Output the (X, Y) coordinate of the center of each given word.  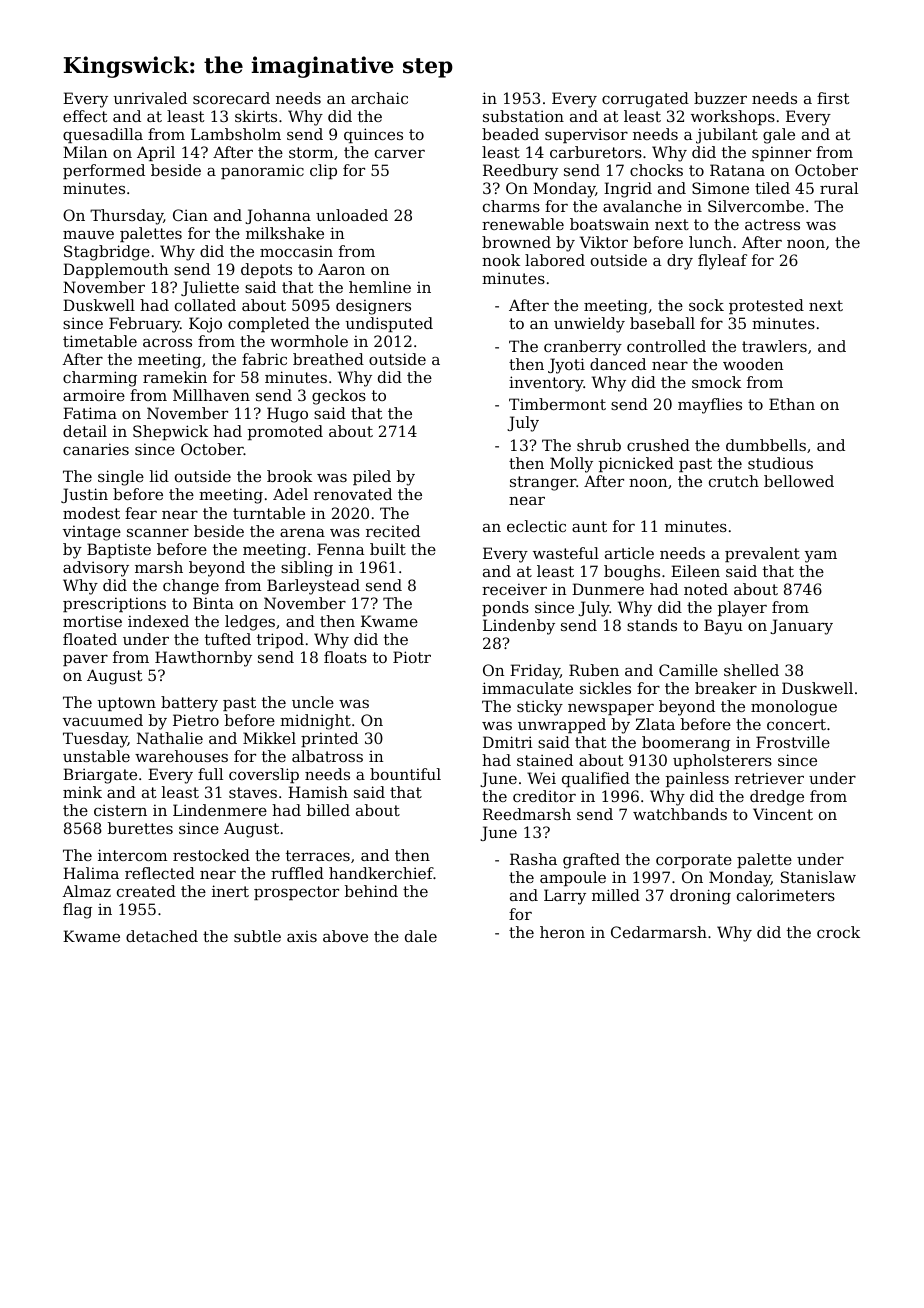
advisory (96, 569)
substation (523, 116)
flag (77, 911)
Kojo (205, 325)
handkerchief (381, 873)
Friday (535, 672)
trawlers (774, 346)
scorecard (231, 98)
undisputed (389, 324)
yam (821, 557)
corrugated (645, 100)
